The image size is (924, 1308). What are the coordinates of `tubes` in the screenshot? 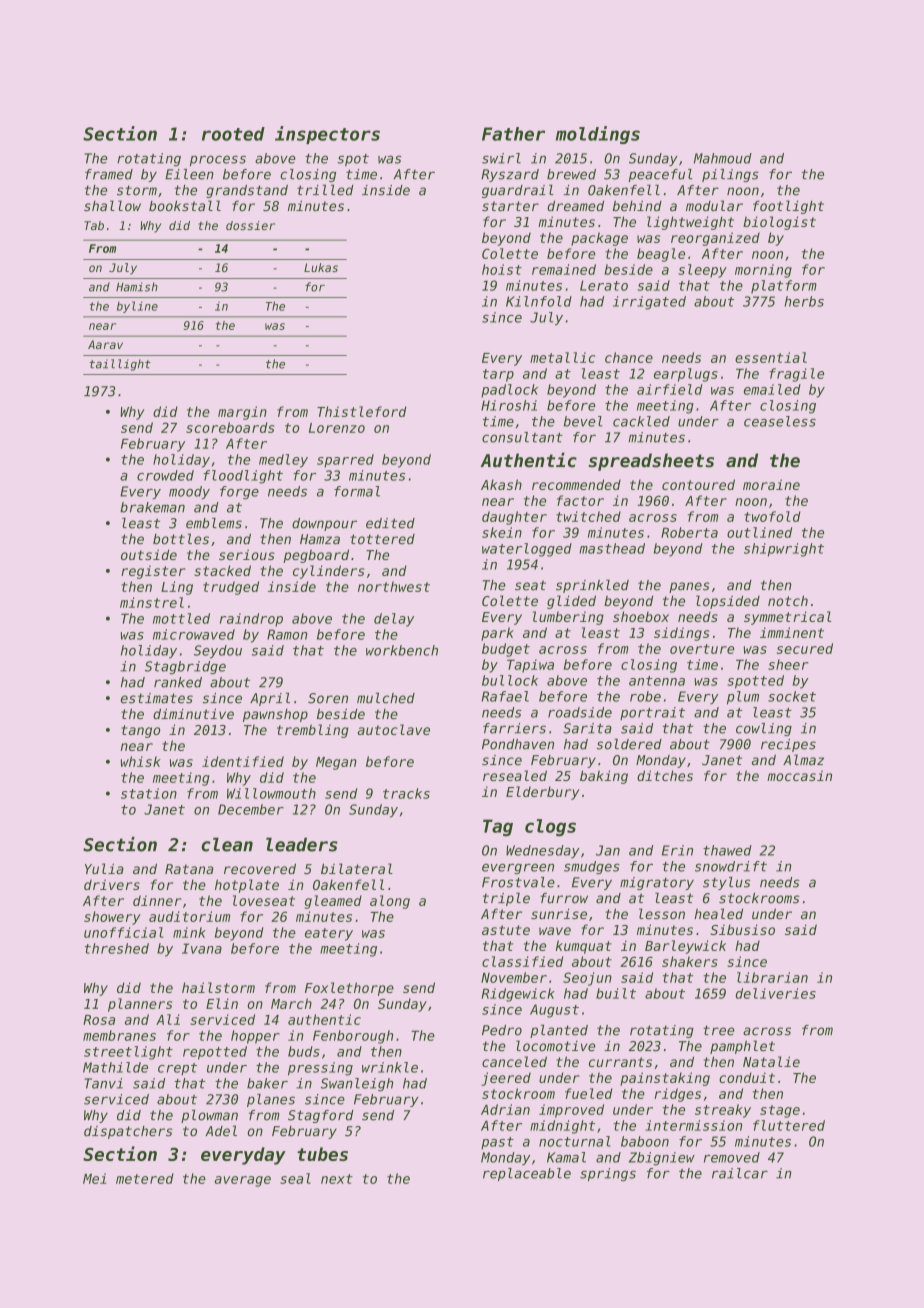 It's located at (322, 1154).
